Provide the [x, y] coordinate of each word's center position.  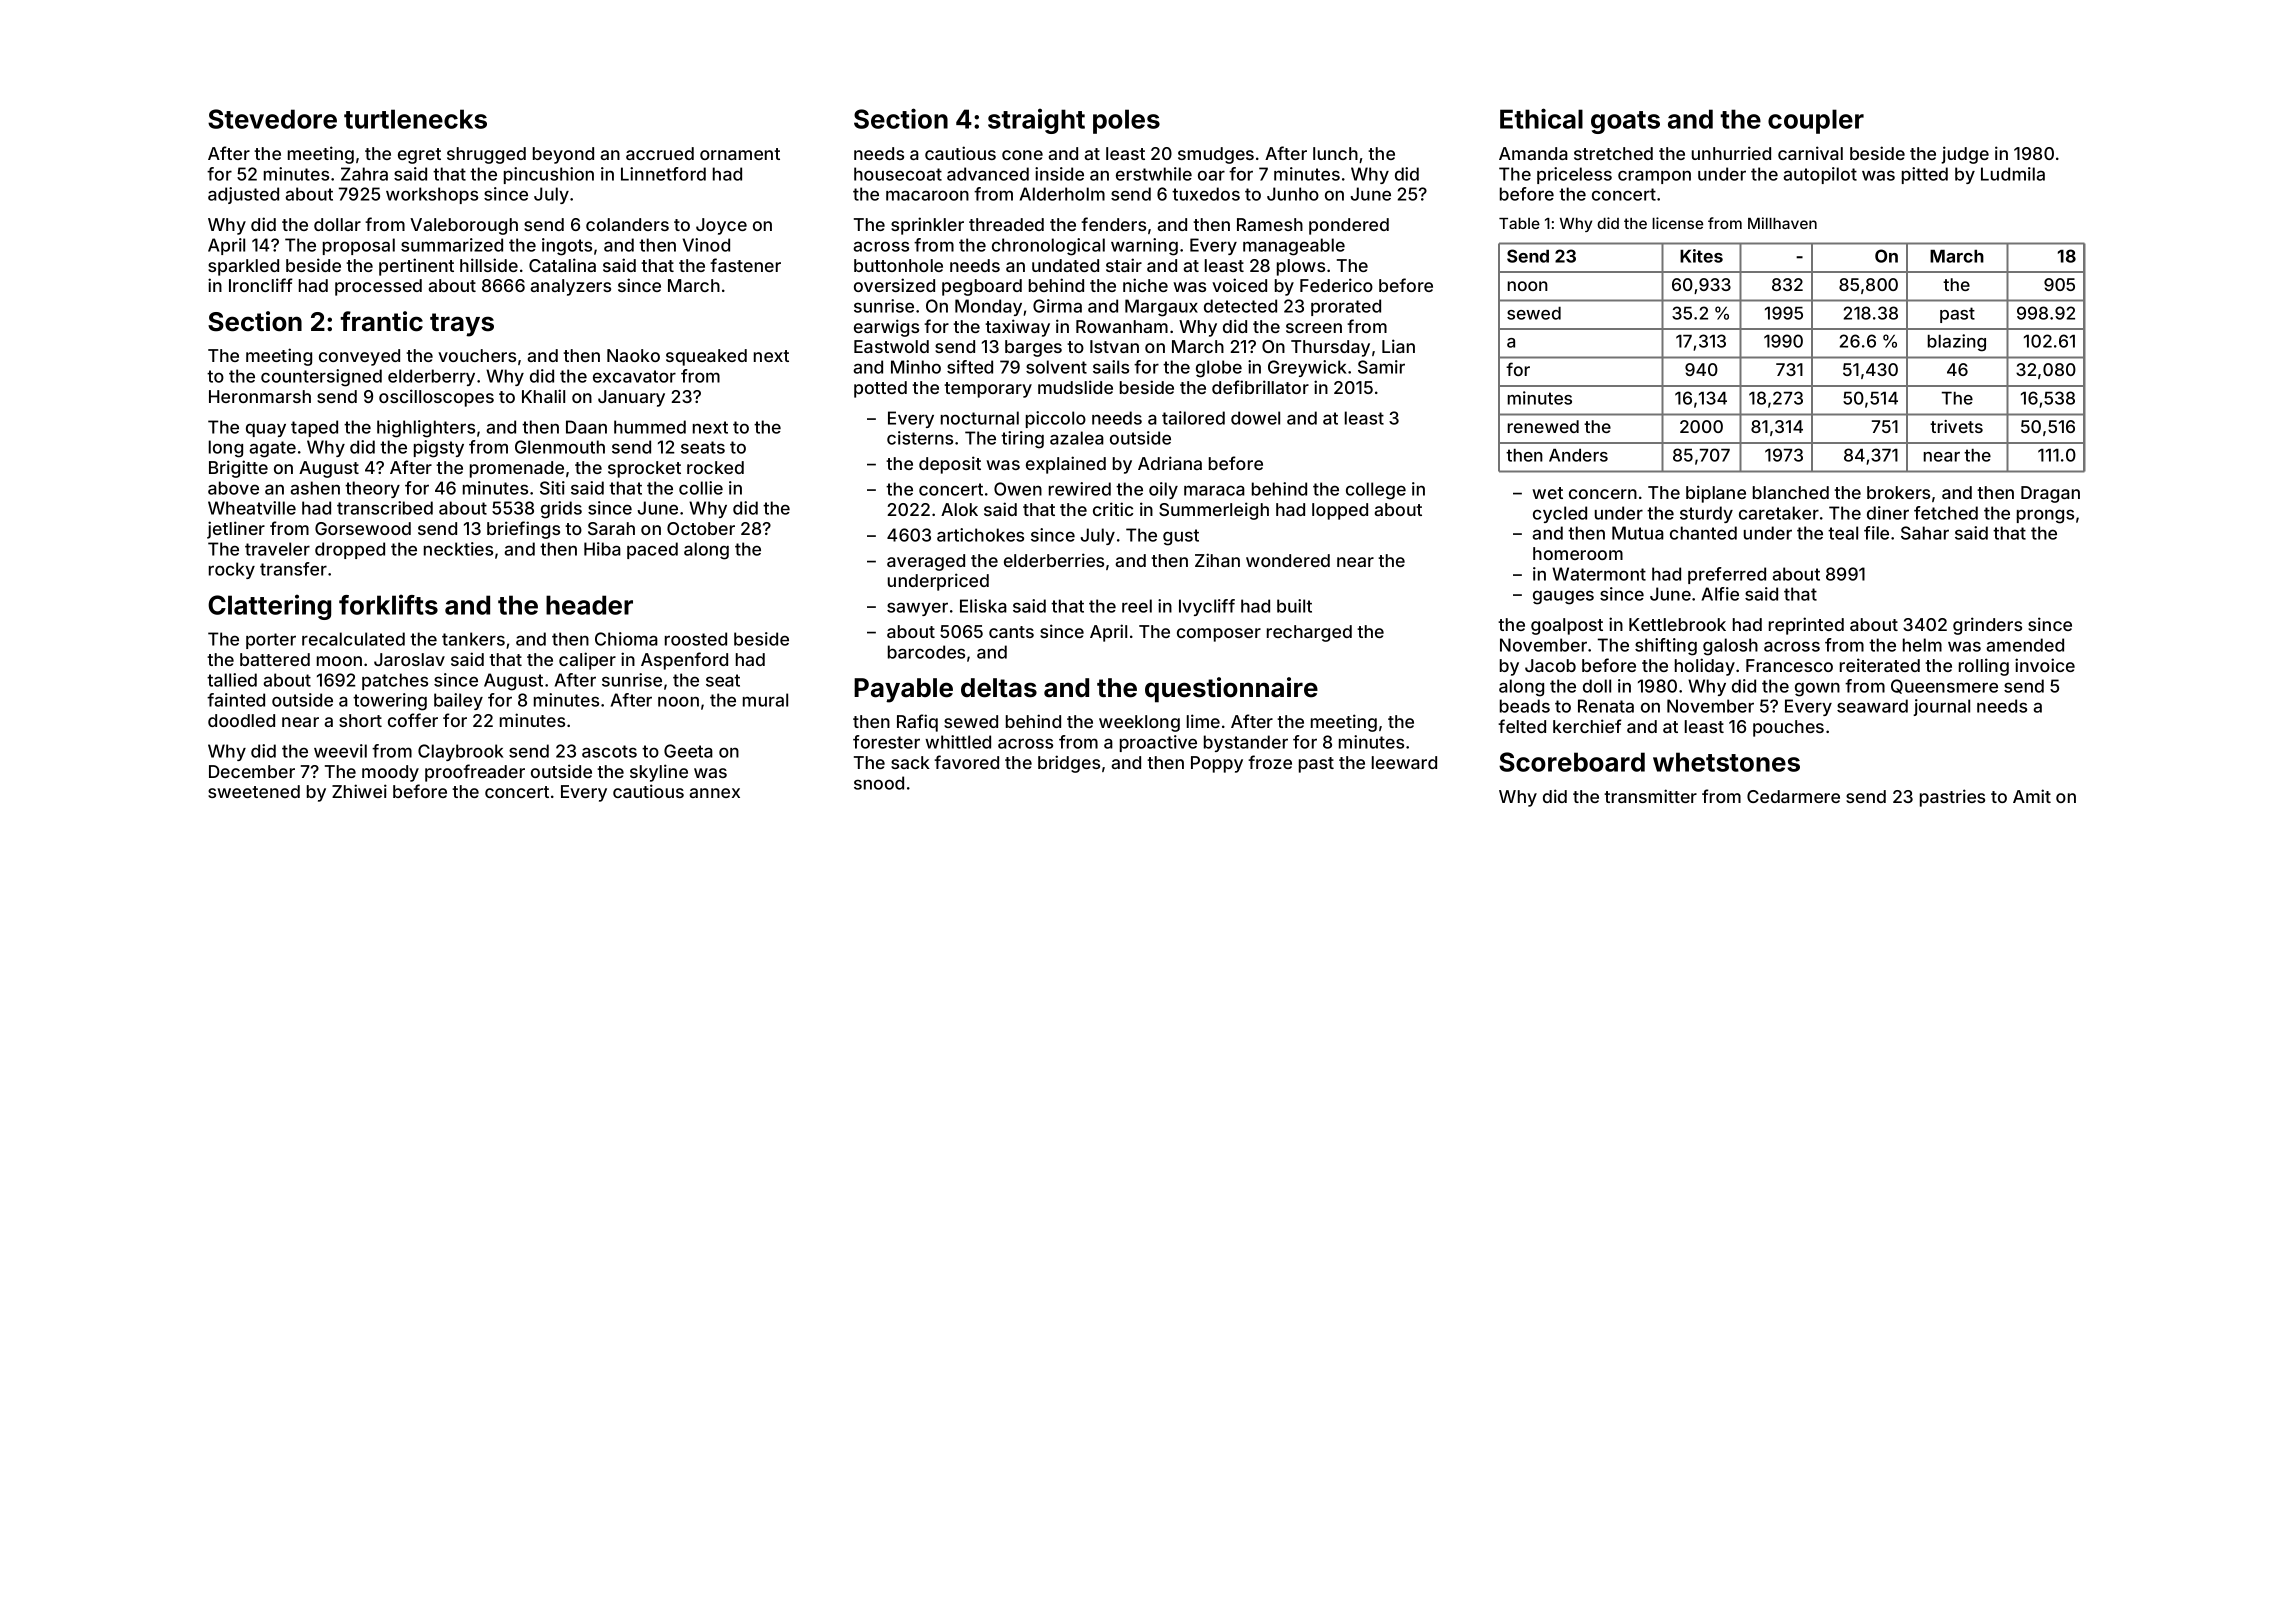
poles [1126, 121]
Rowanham [1122, 326]
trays [462, 325]
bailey [458, 701]
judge [1965, 155]
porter [271, 641]
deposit [950, 465]
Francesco [1789, 665]
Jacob [1550, 665]
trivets [1956, 426]
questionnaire [1231, 690]
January [631, 398]
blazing [1957, 343]
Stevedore [272, 119]
